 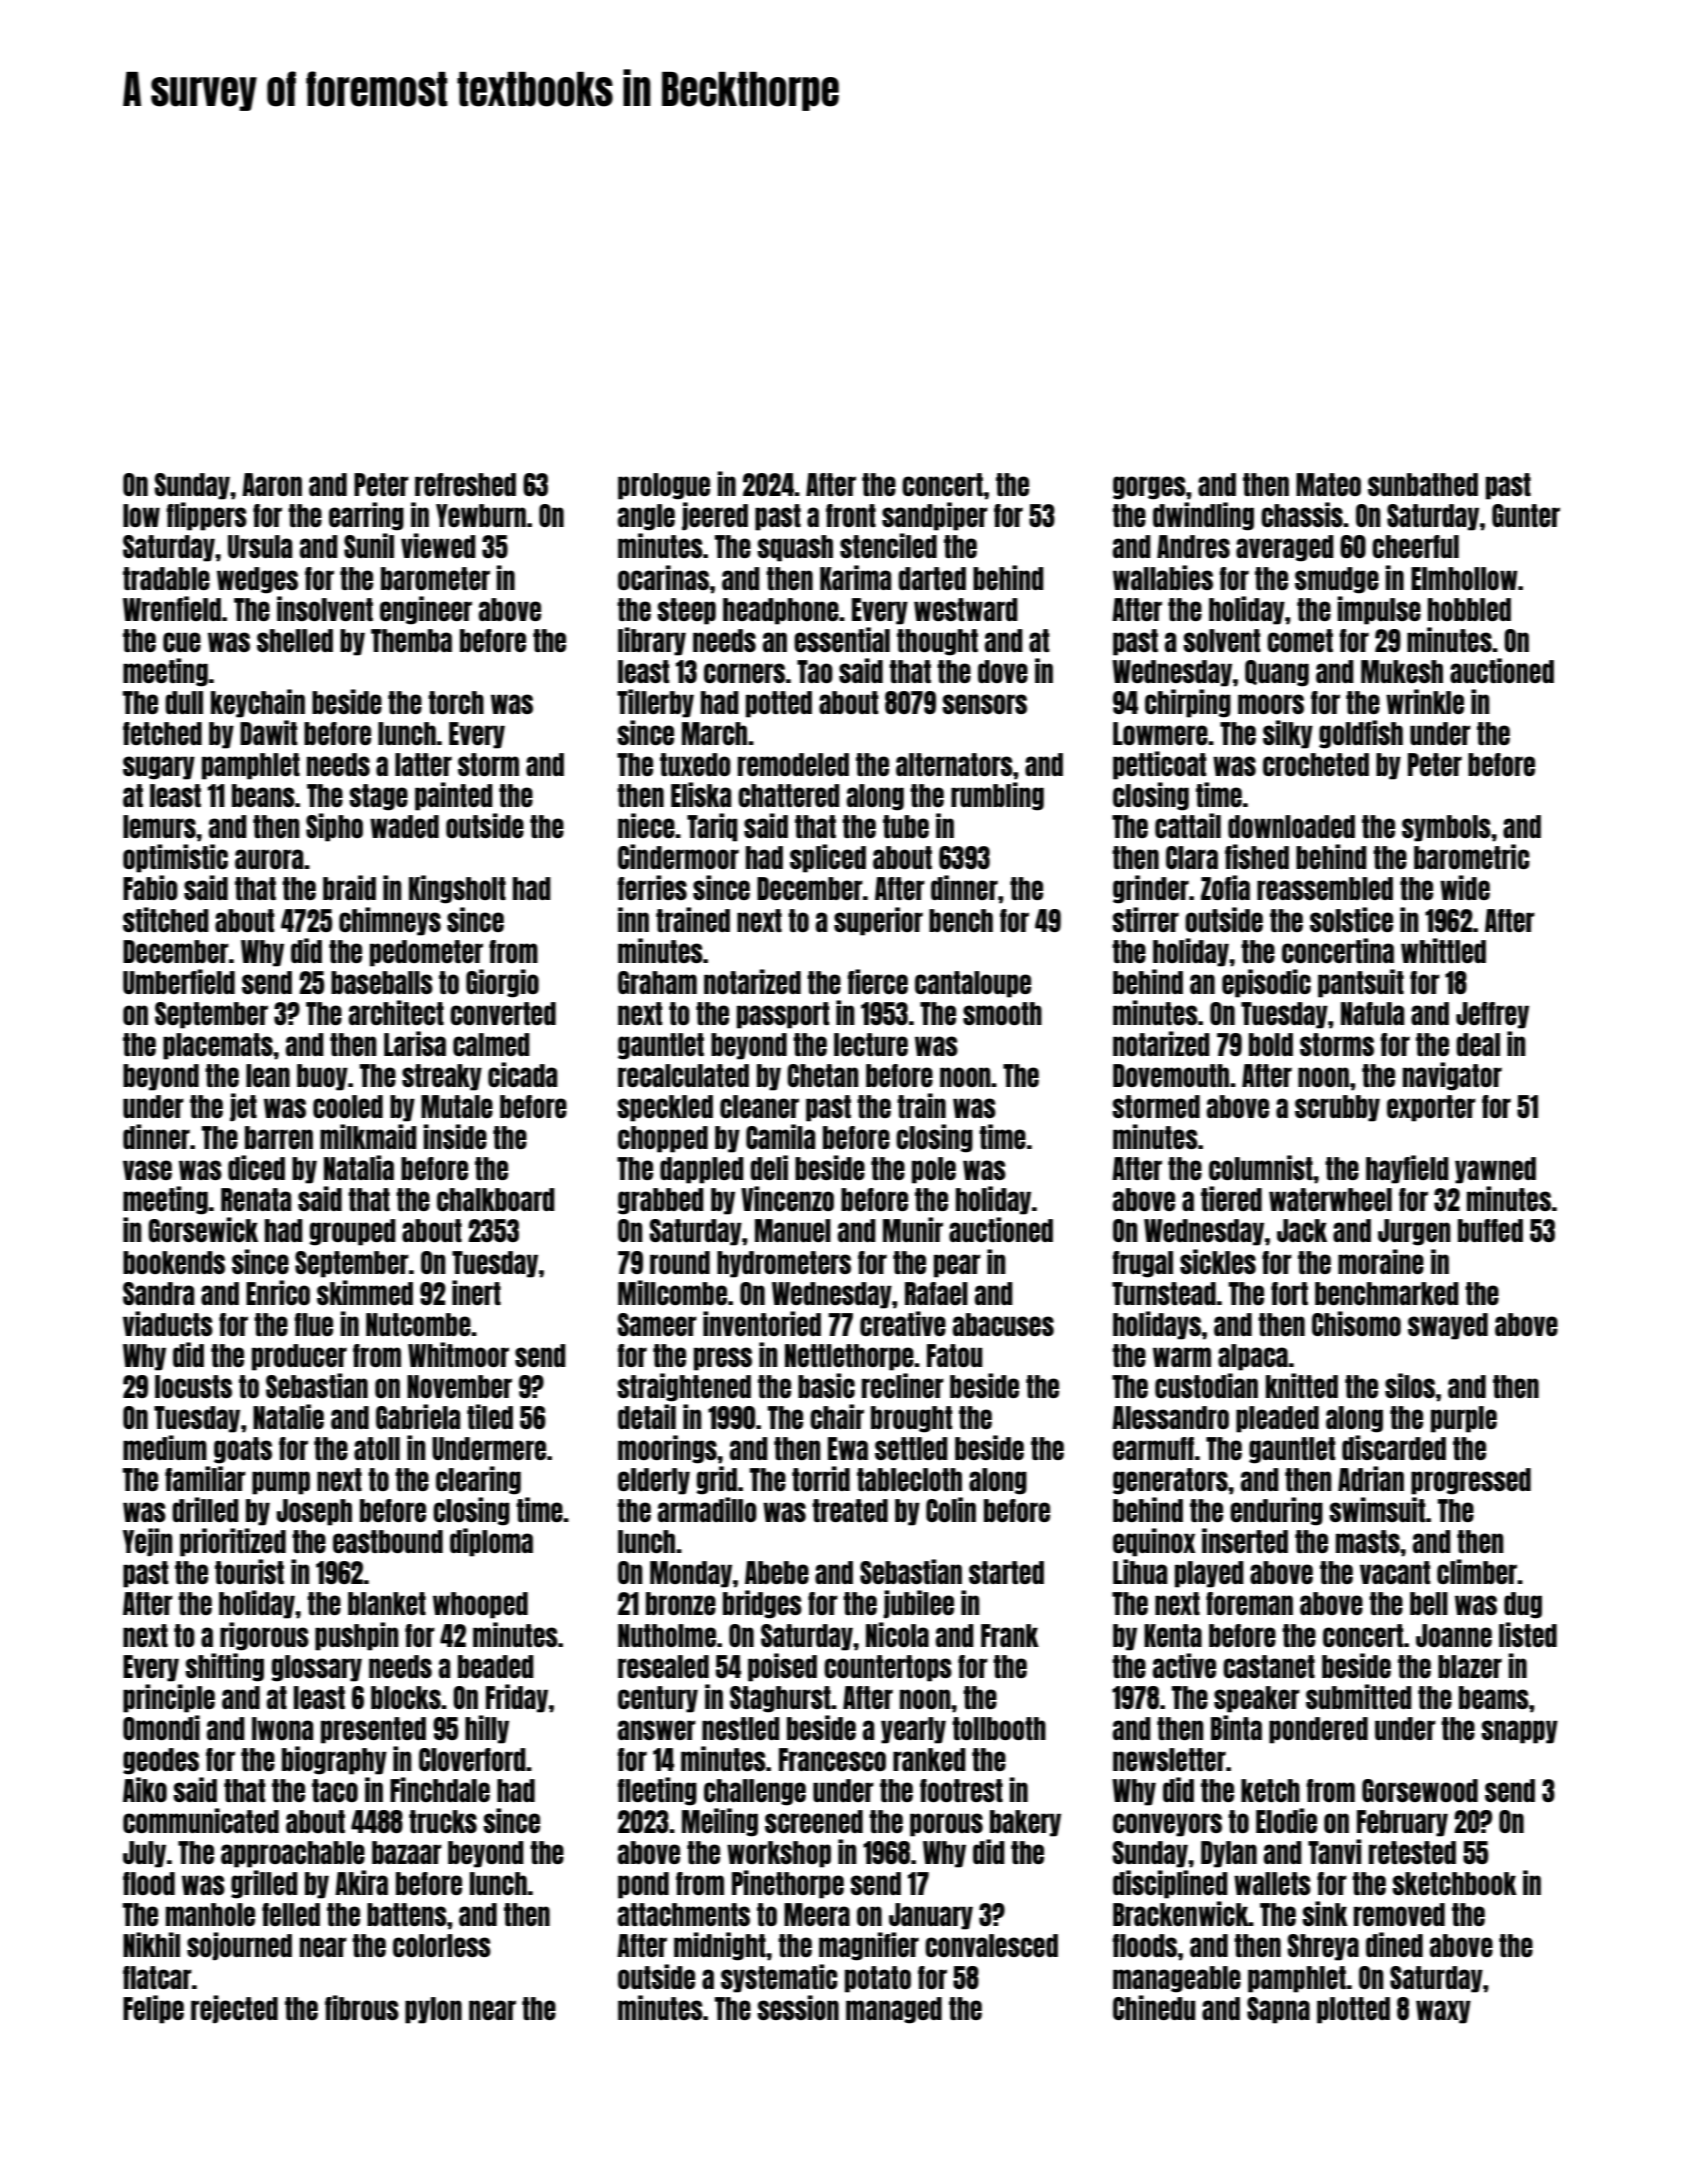 What do you see at coordinates (1420, 1790) in the screenshot?
I see `Gorsewood` at bounding box center [1420, 1790].
